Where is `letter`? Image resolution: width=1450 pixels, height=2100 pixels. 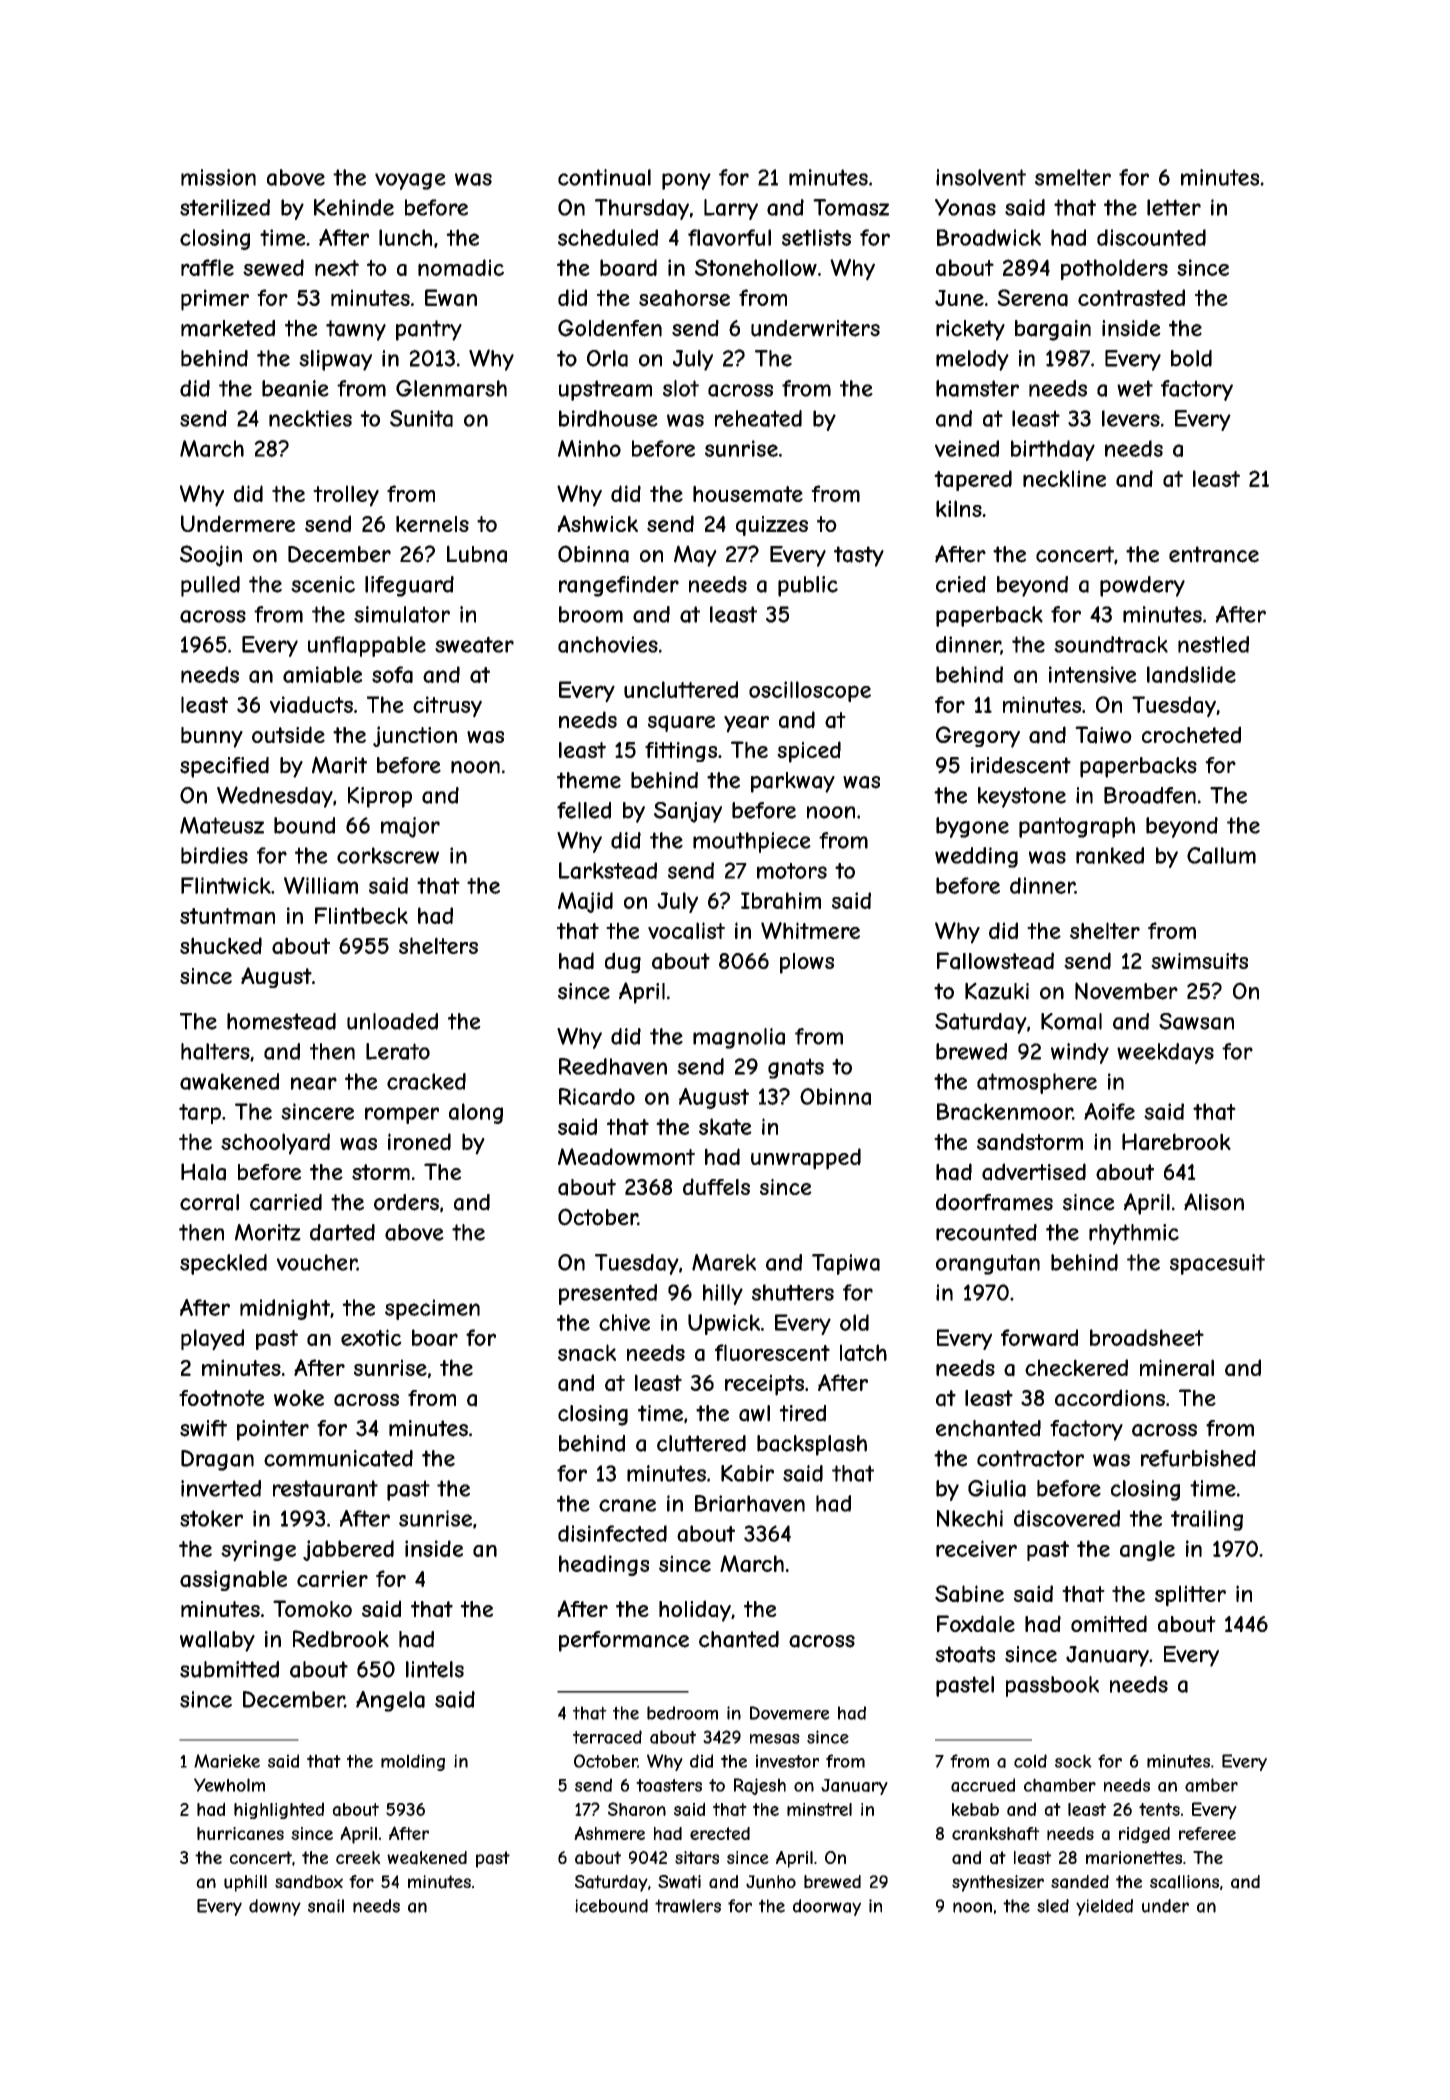 letter is located at coordinates (1174, 207).
